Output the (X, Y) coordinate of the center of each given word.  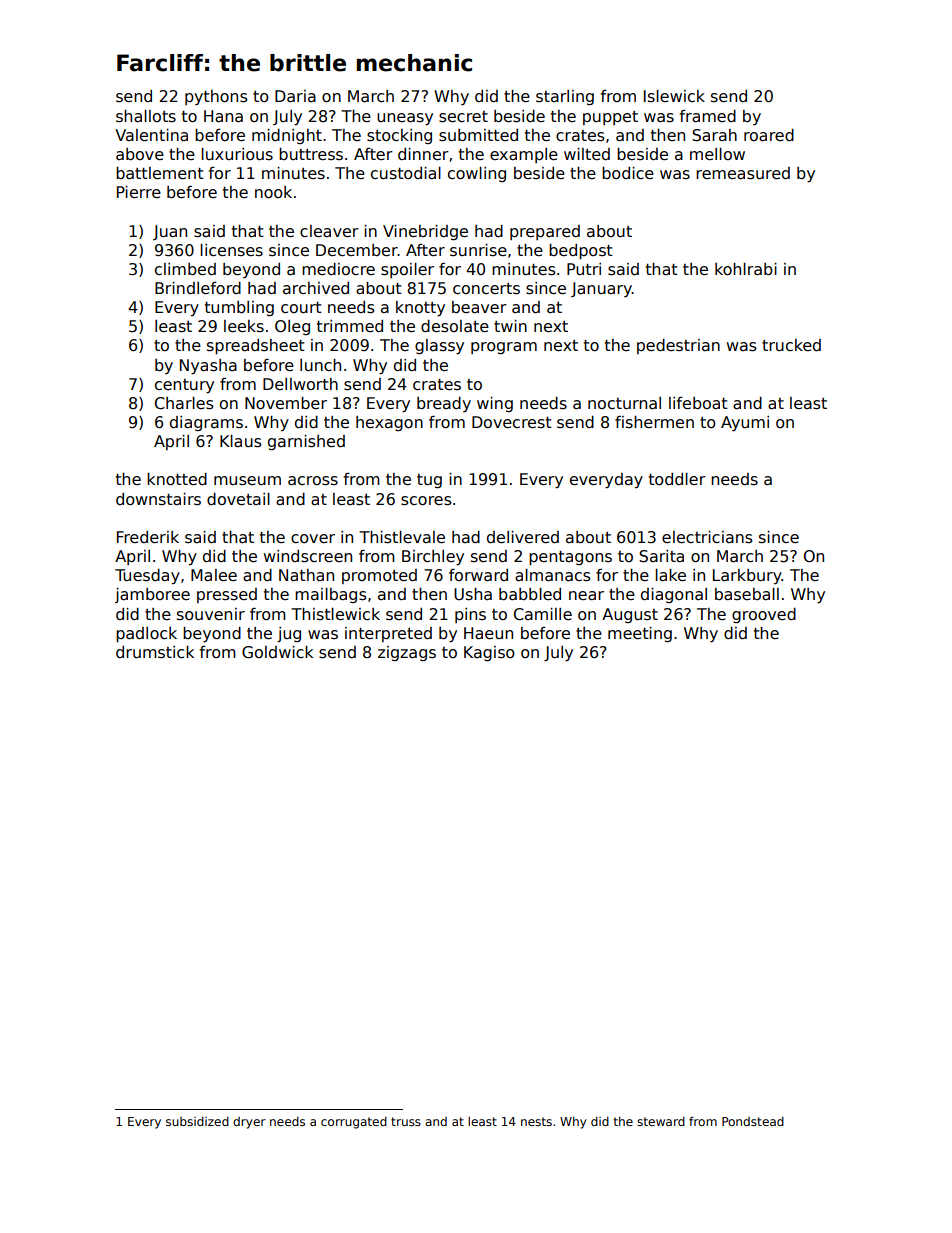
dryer (249, 1123)
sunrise (478, 250)
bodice (628, 173)
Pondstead (753, 1121)
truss (406, 1121)
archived (316, 288)
